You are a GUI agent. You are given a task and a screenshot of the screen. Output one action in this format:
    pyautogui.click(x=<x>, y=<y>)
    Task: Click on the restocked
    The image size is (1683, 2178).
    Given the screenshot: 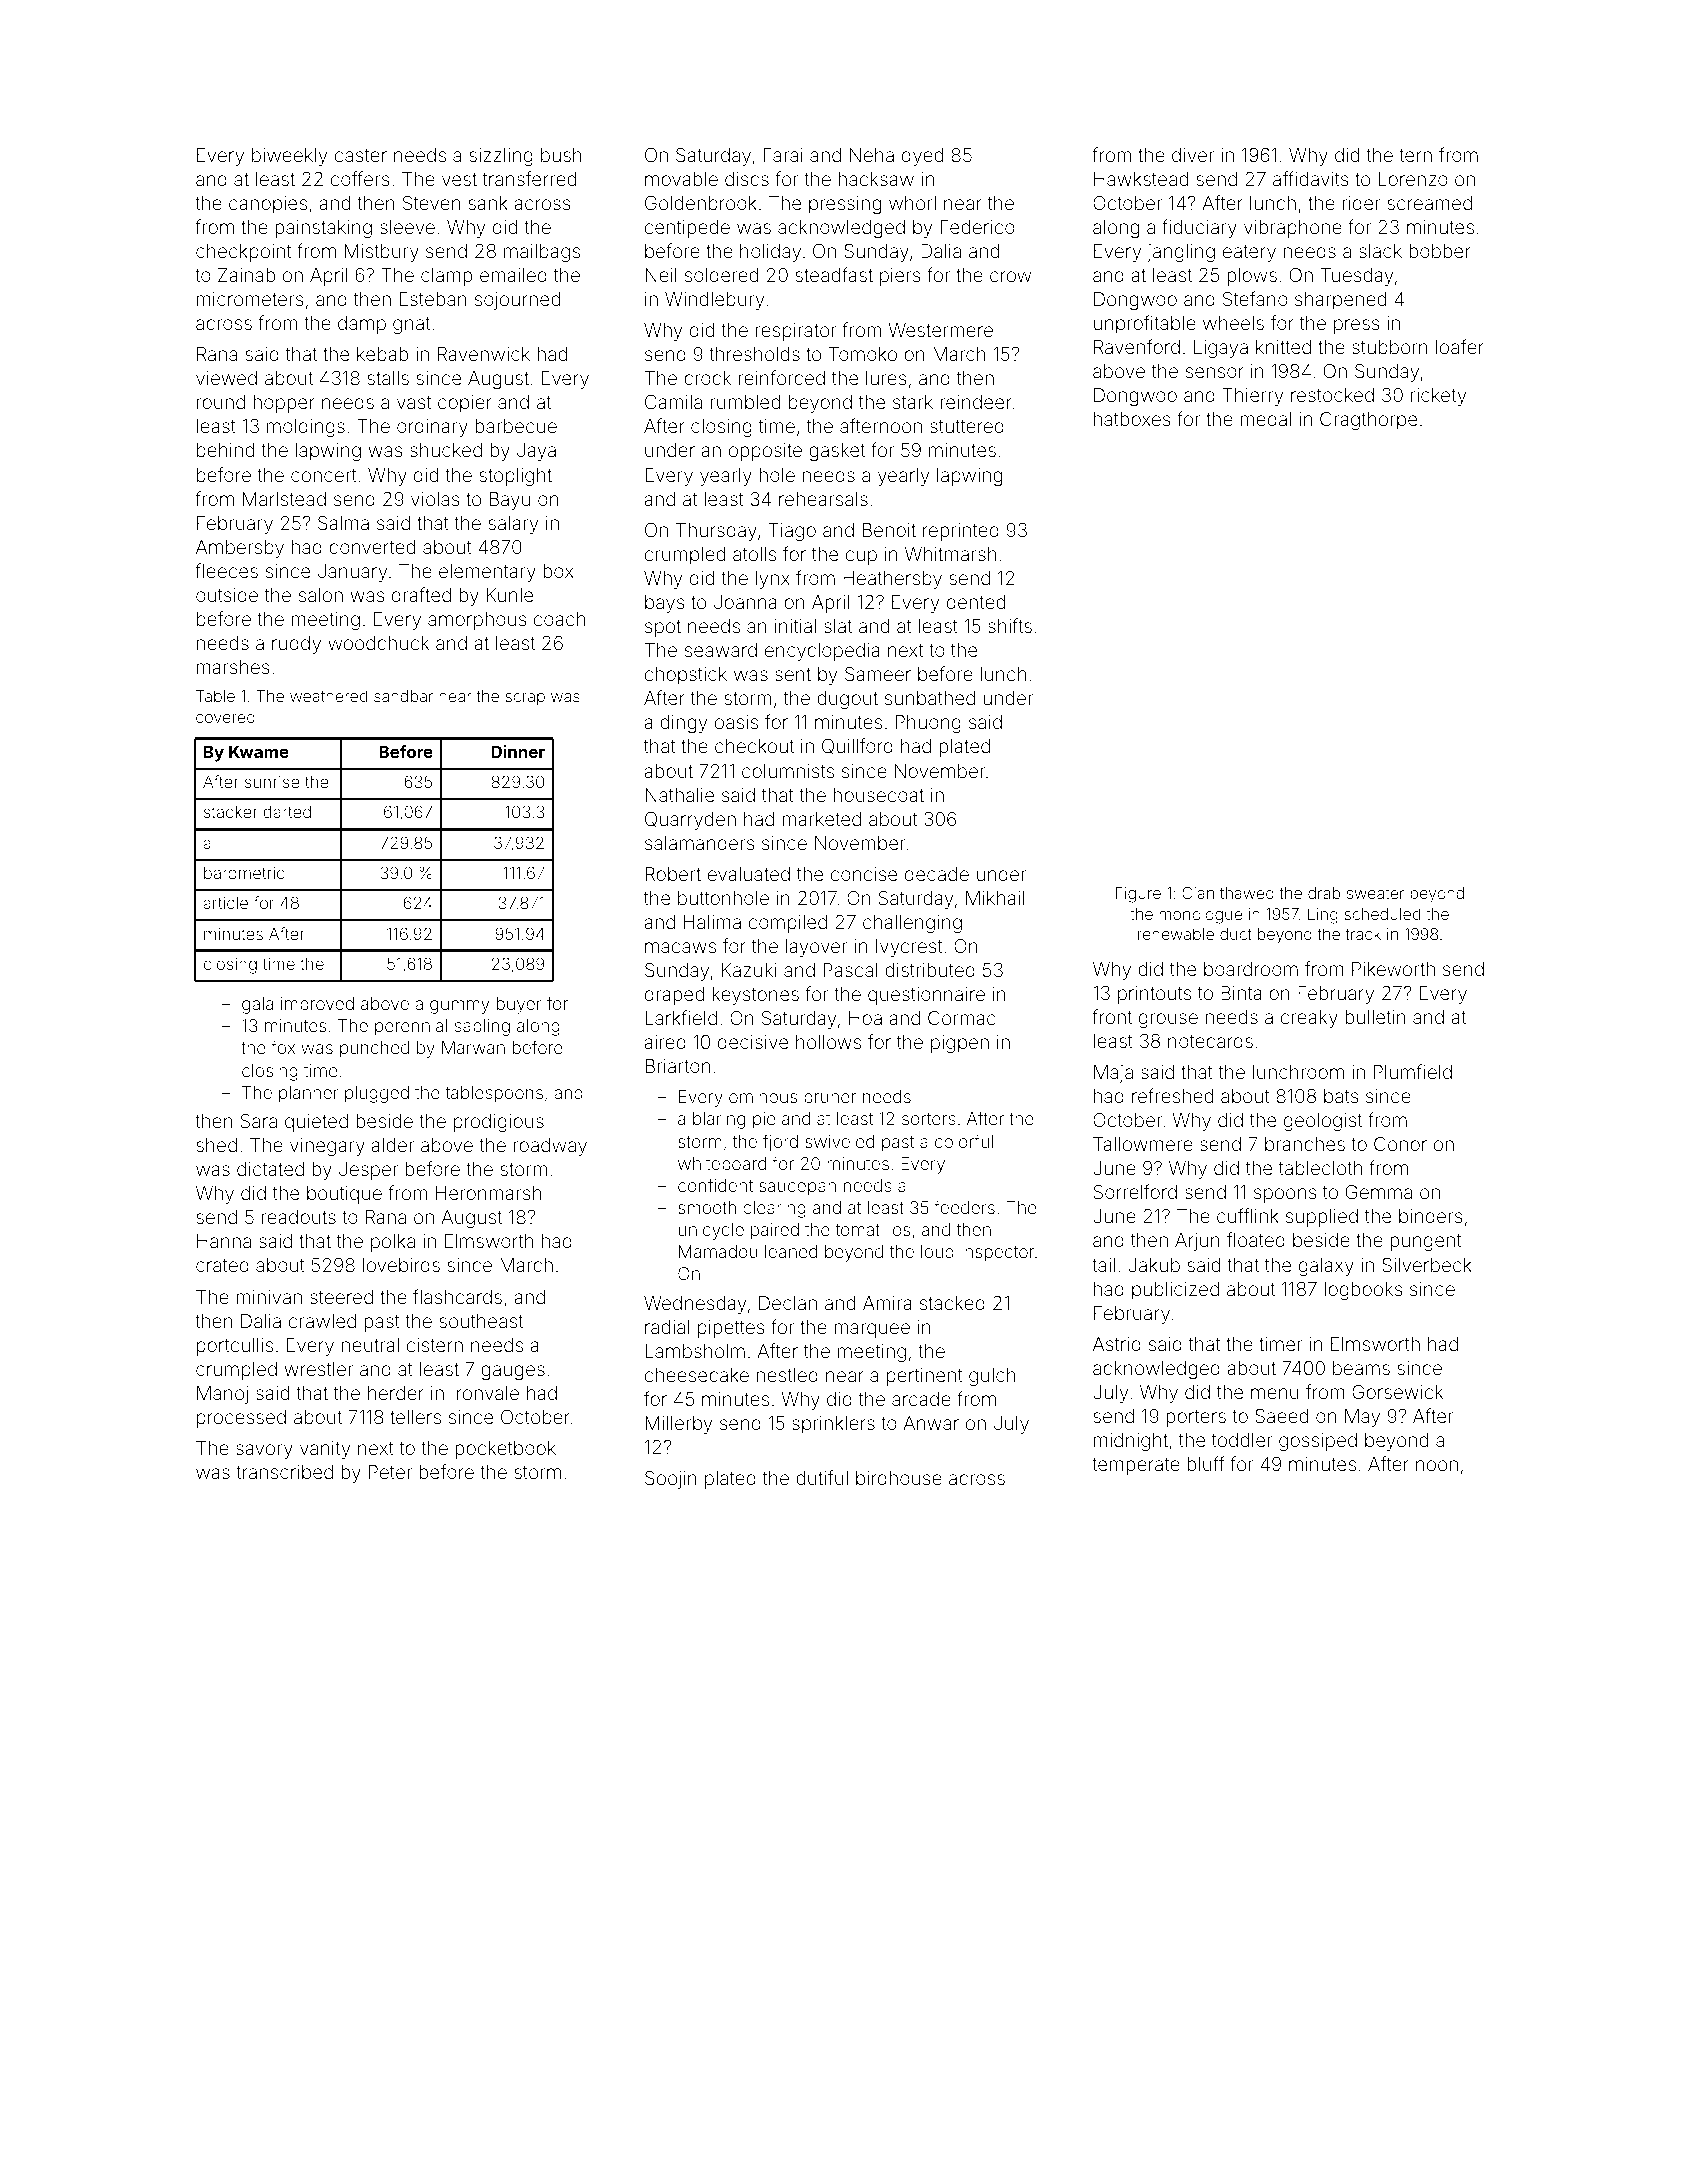 What is the action you would take?
    pyautogui.click(x=1332, y=395)
